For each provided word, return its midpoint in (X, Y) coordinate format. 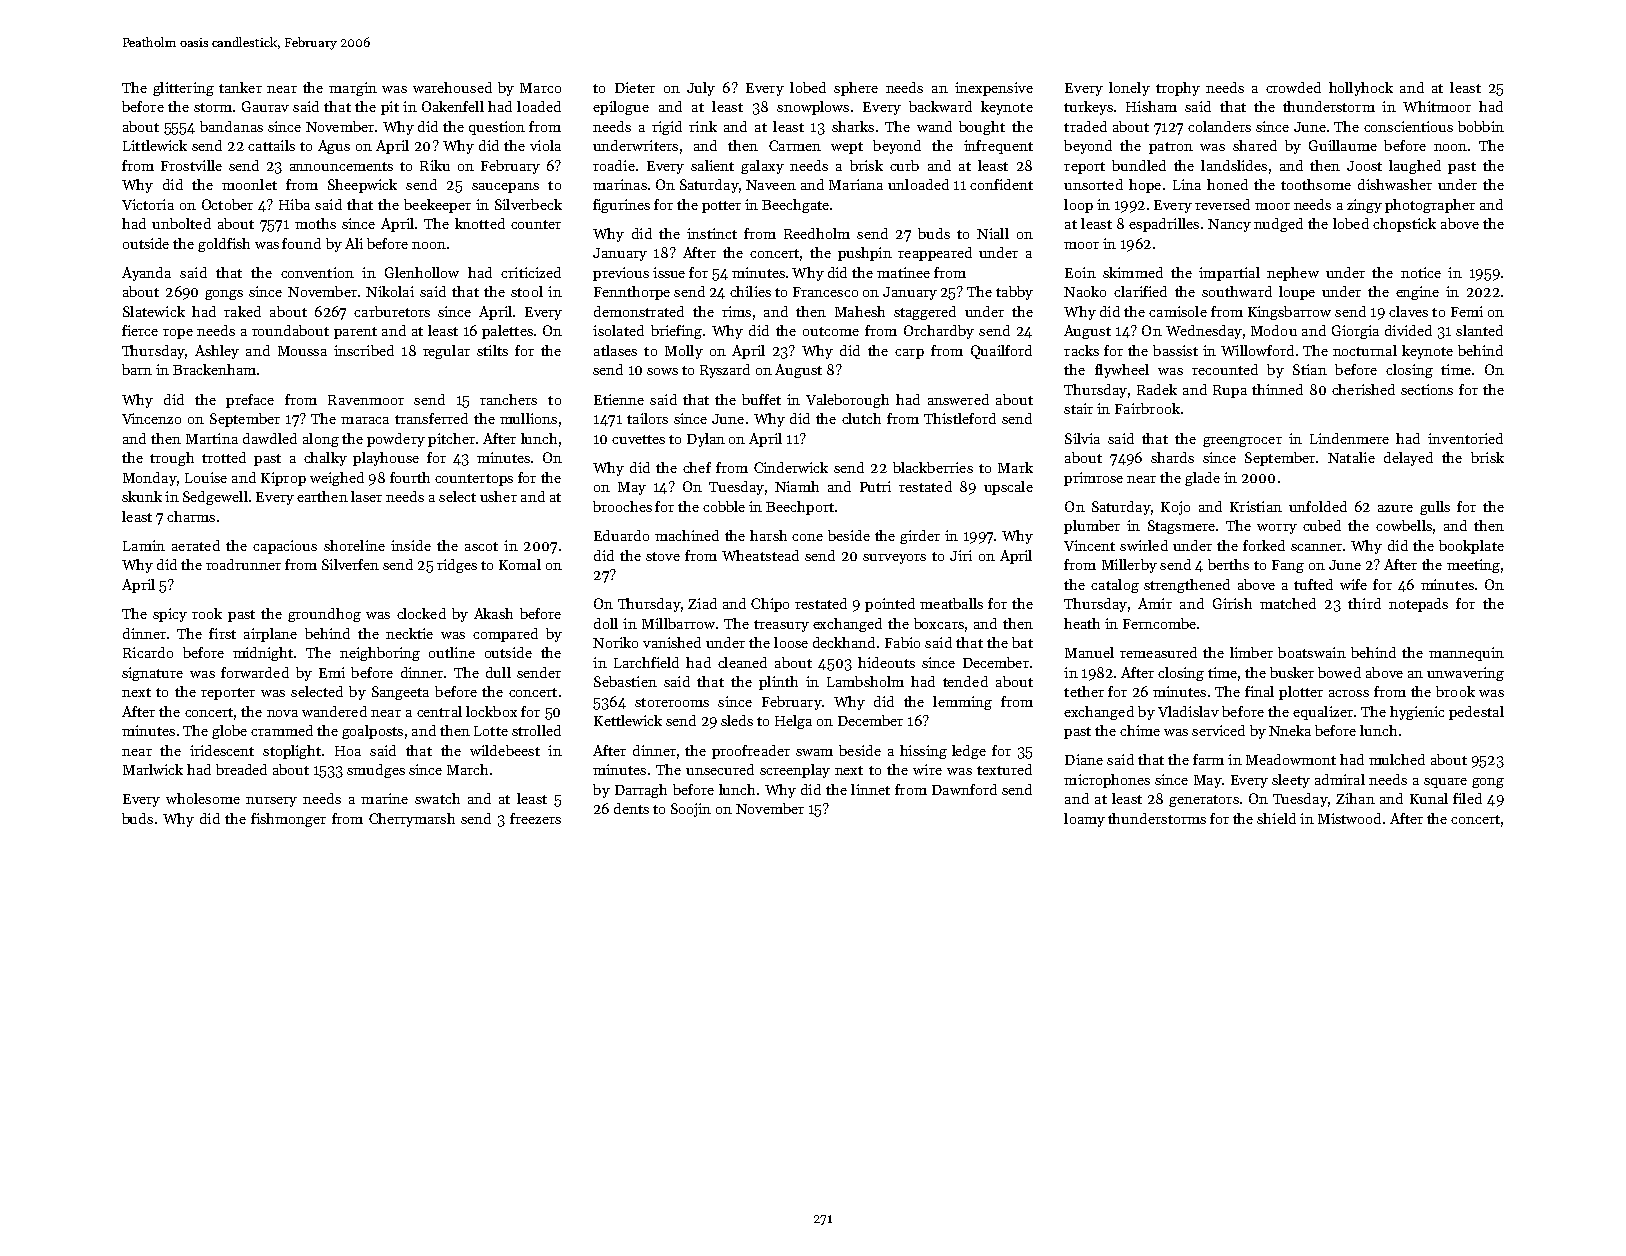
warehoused (452, 87)
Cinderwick (791, 467)
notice (1421, 272)
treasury (781, 626)
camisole (1178, 311)
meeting (1473, 566)
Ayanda (146, 274)
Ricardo (148, 652)
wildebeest (505, 750)
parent (355, 333)
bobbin (1481, 126)
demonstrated (639, 311)
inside (411, 545)
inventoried (1465, 438)
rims (736, 311)
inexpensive (994, 89)
